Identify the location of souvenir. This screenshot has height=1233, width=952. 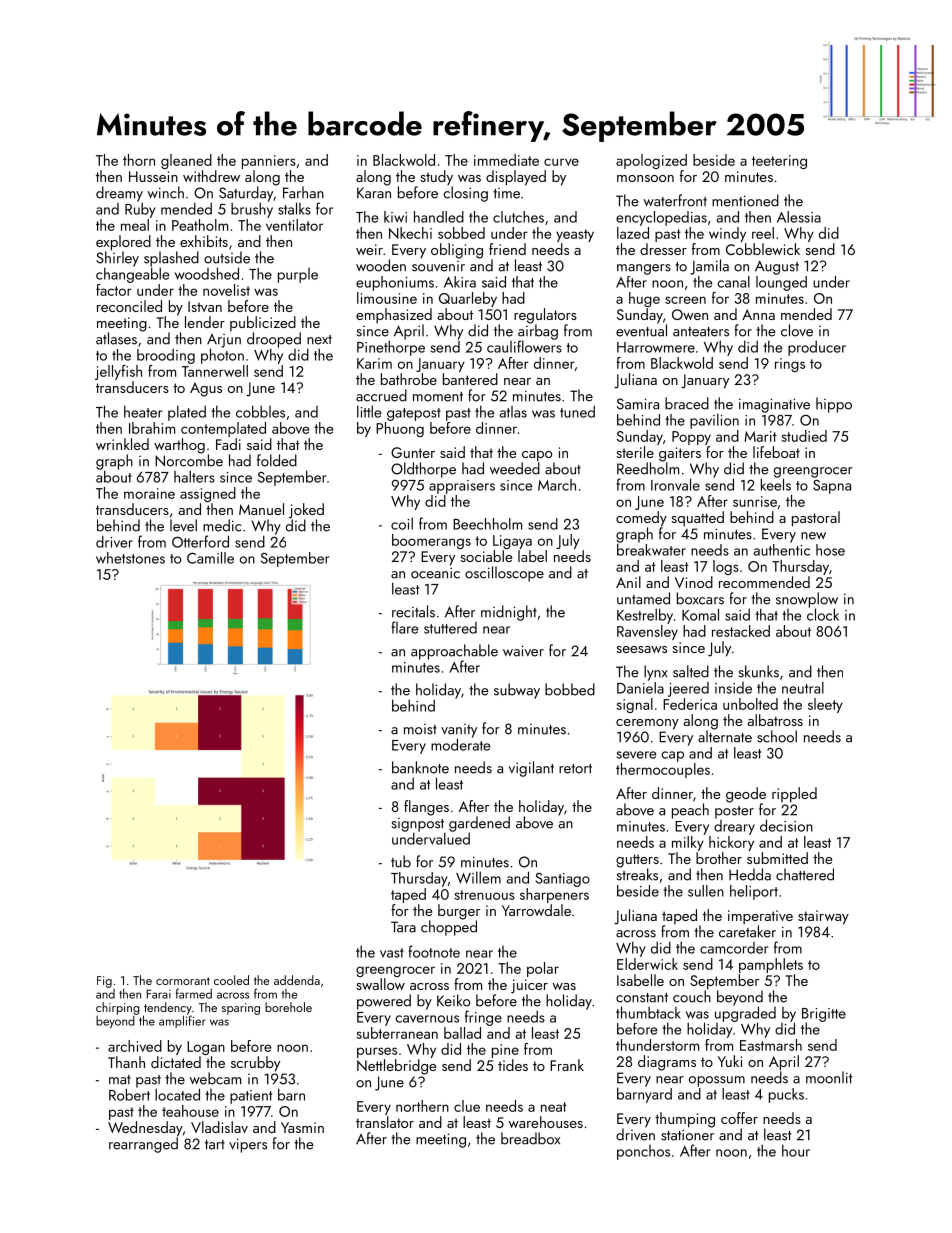
(438, 266).
